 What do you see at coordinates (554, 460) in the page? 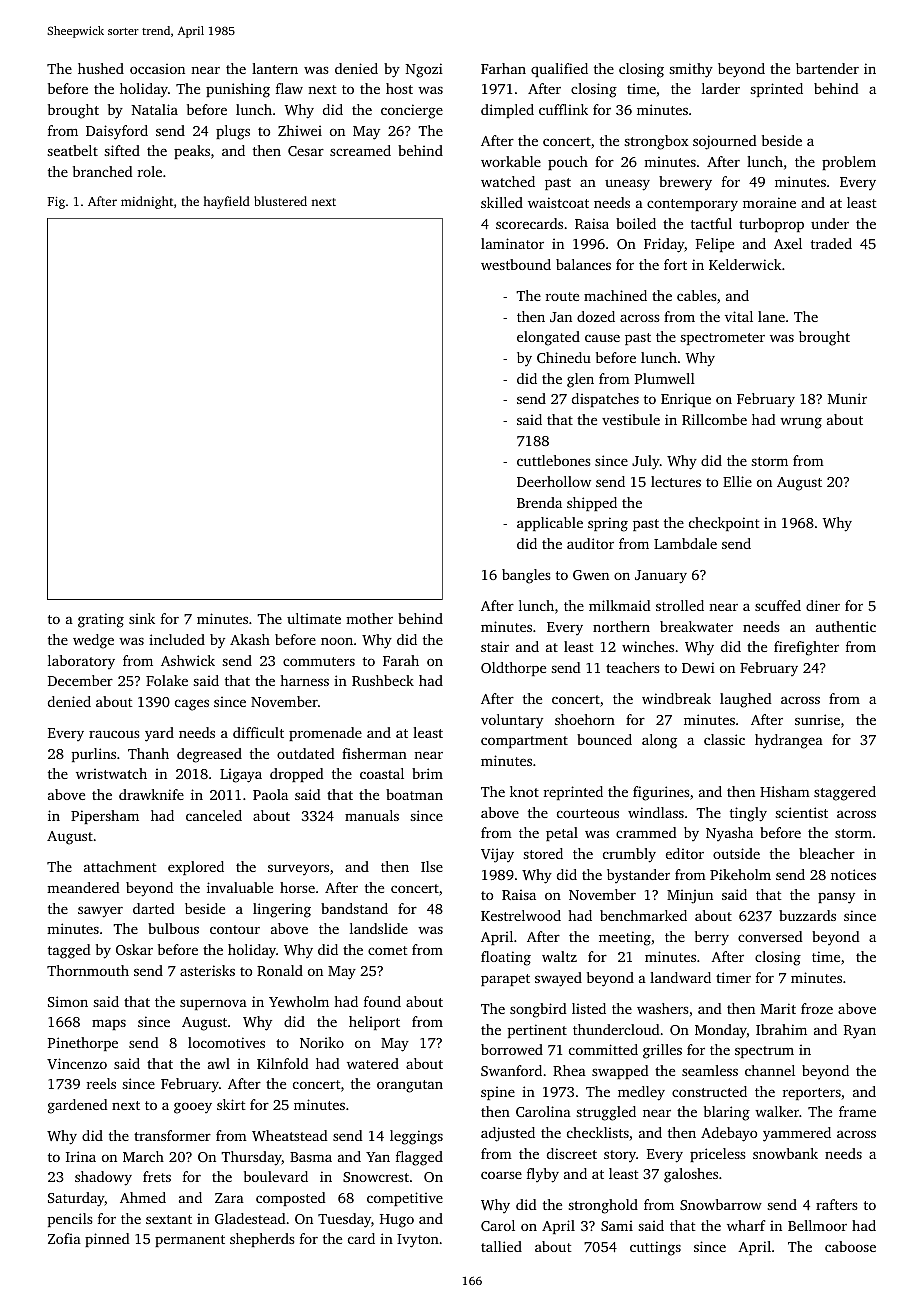
I see `cuttlebones` at bounding box center [554, 460].
